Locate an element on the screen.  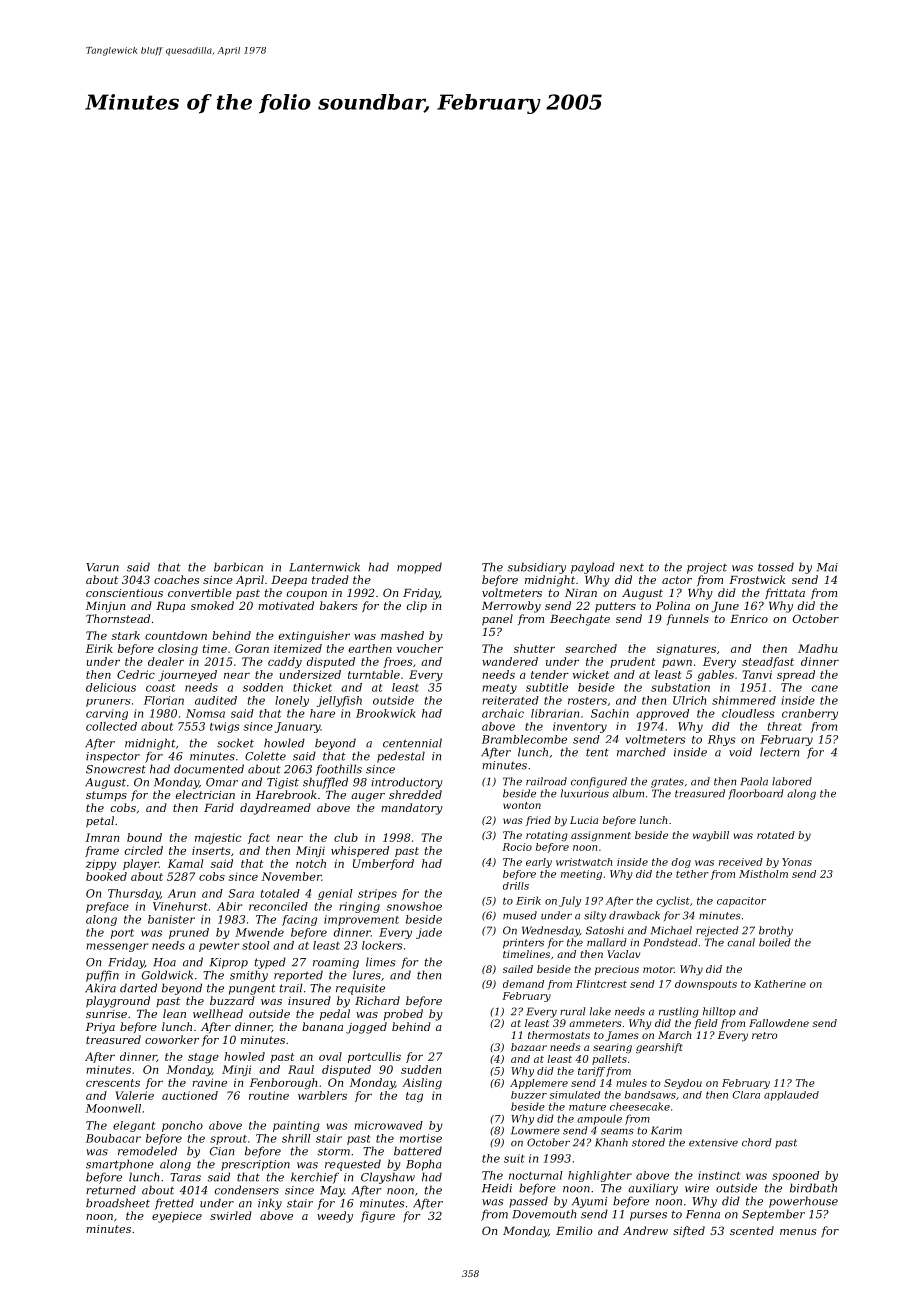
retro is located at coordinates (765, 1035).
